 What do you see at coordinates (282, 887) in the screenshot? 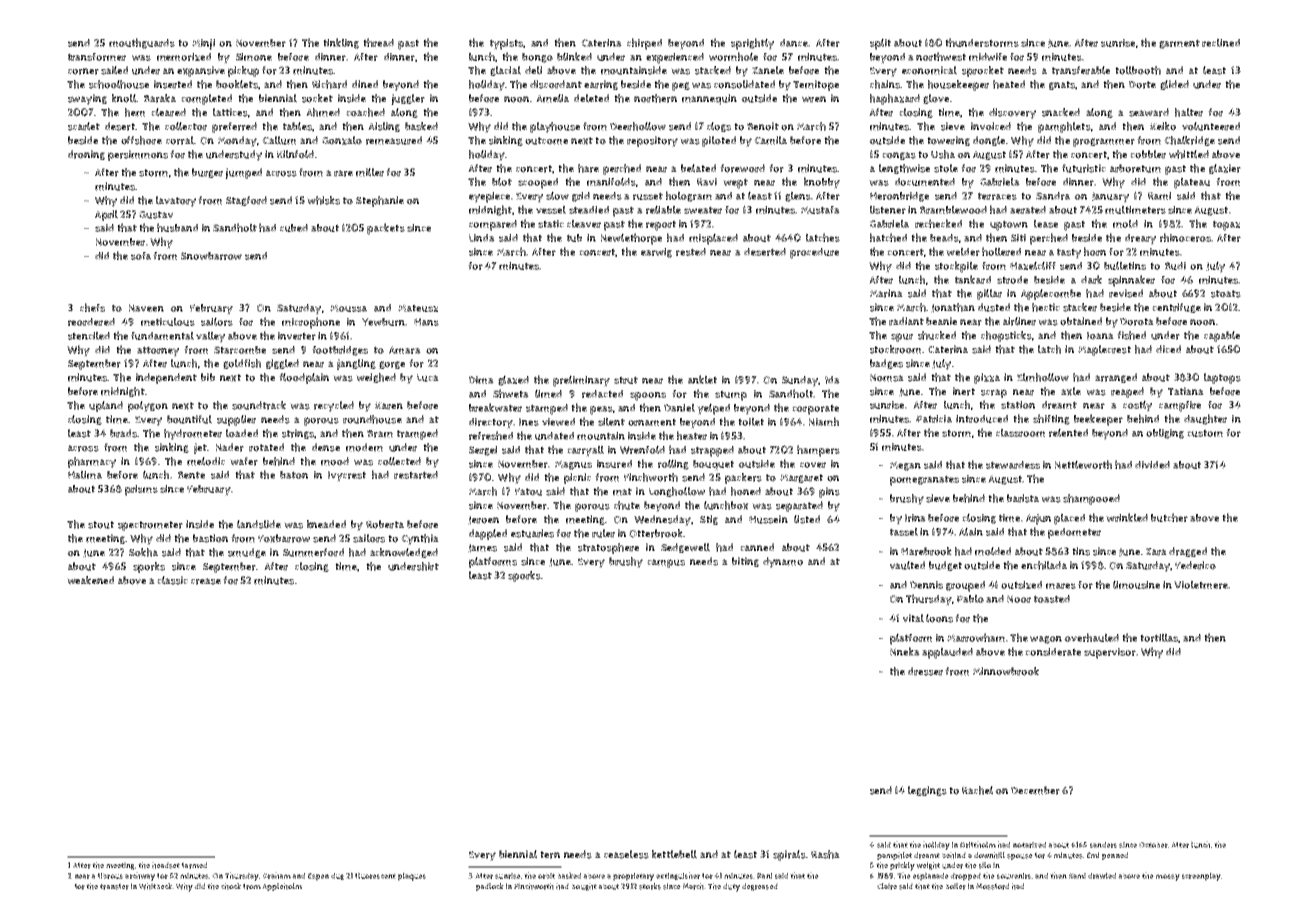
I see `Appleholm` at bounding box center [282, 887].
